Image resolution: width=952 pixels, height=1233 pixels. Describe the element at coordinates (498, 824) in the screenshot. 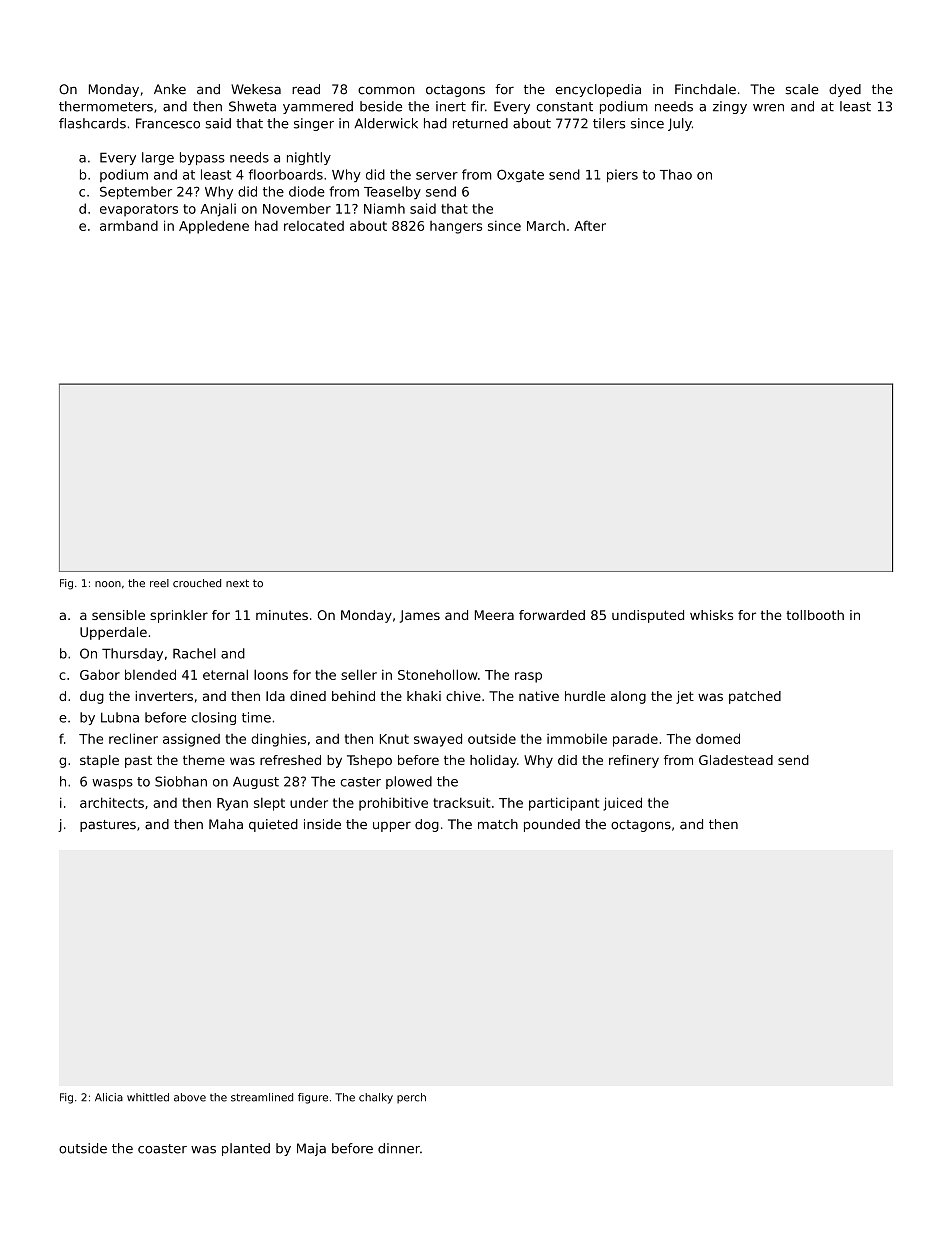

I see `match` at that location.
